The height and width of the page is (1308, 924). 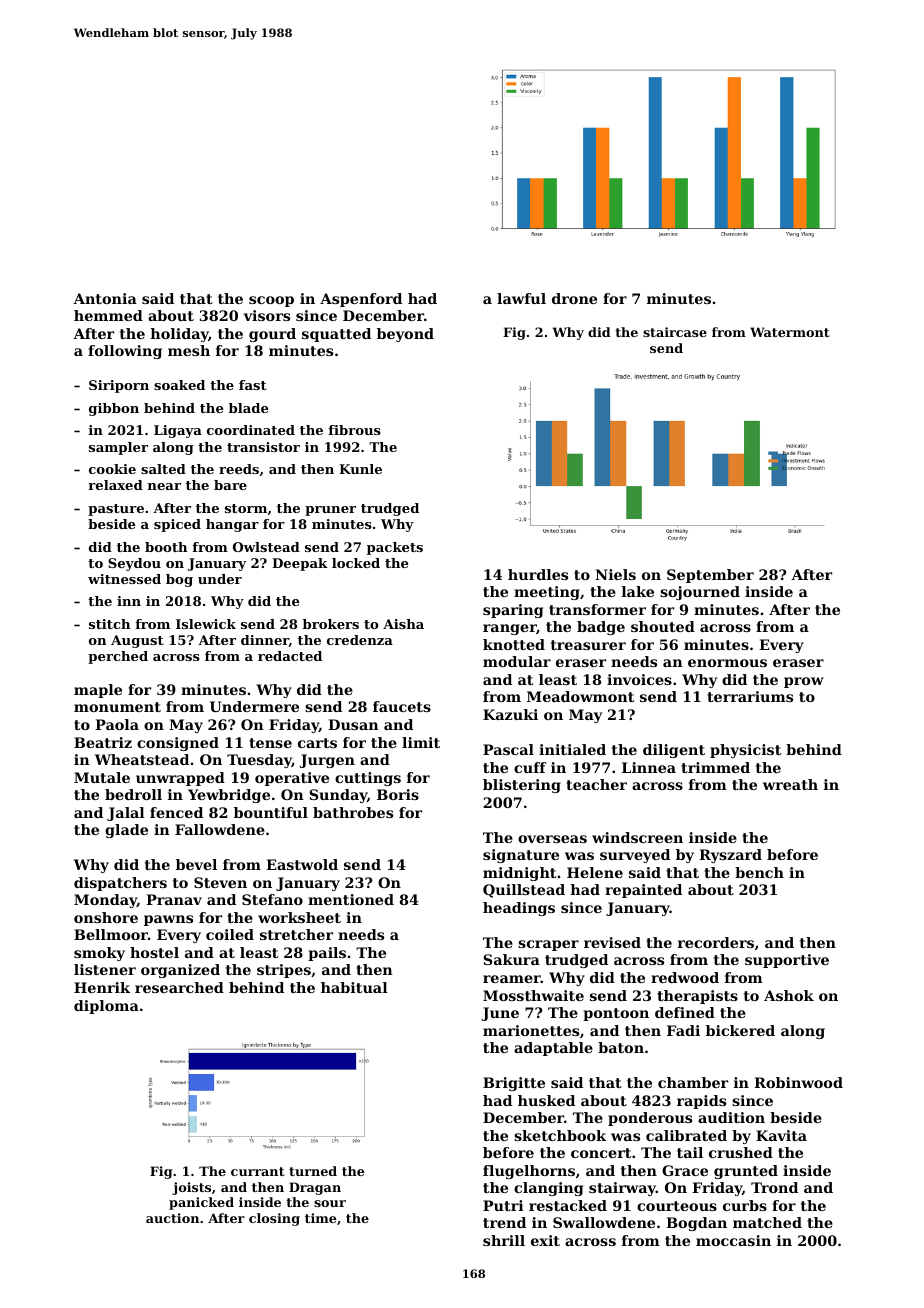 I want to click on Ashok, so click(x=789, y=995).
